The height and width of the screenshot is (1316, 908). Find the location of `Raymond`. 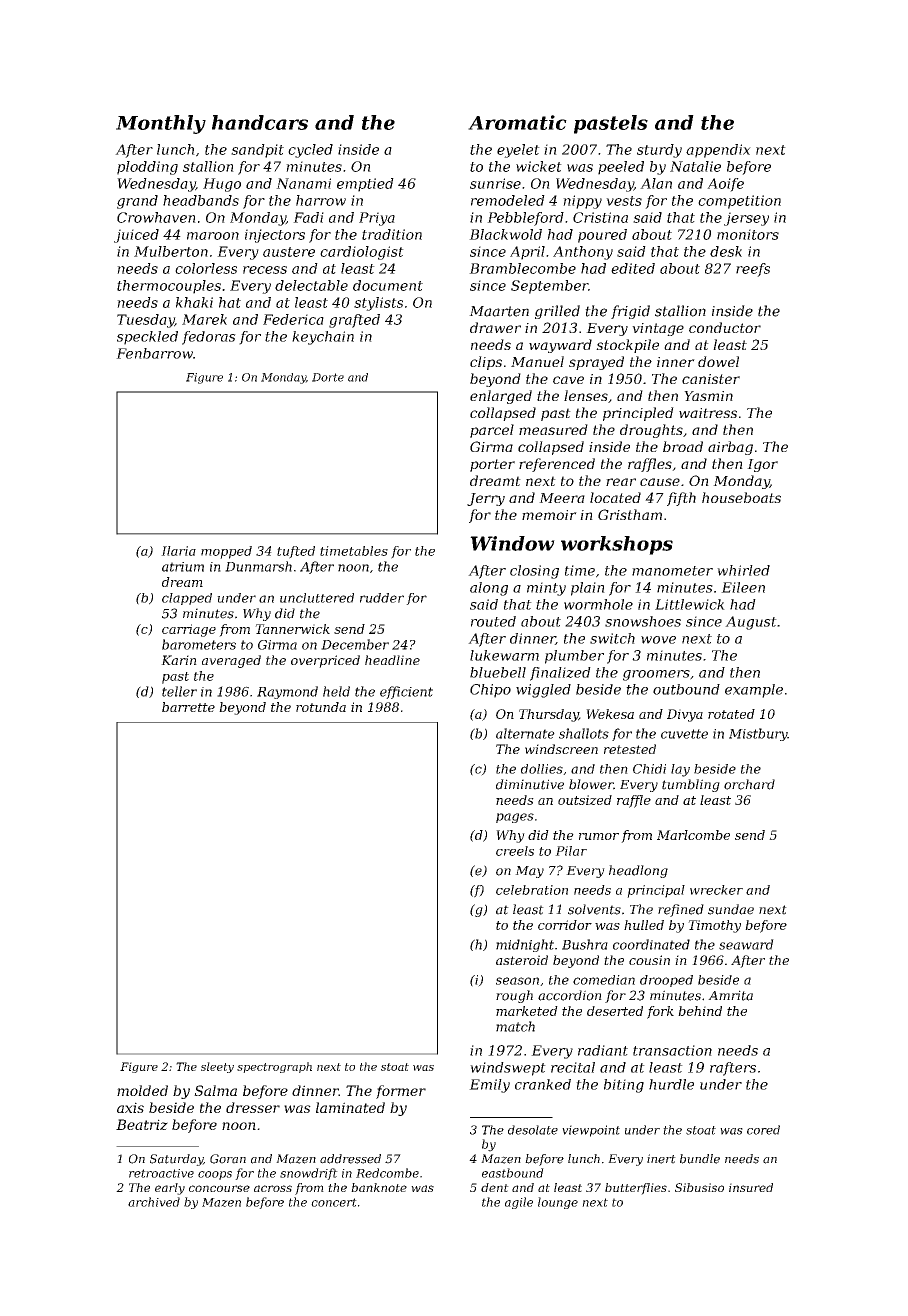

Raymond is located at coordinates (287, 692).
